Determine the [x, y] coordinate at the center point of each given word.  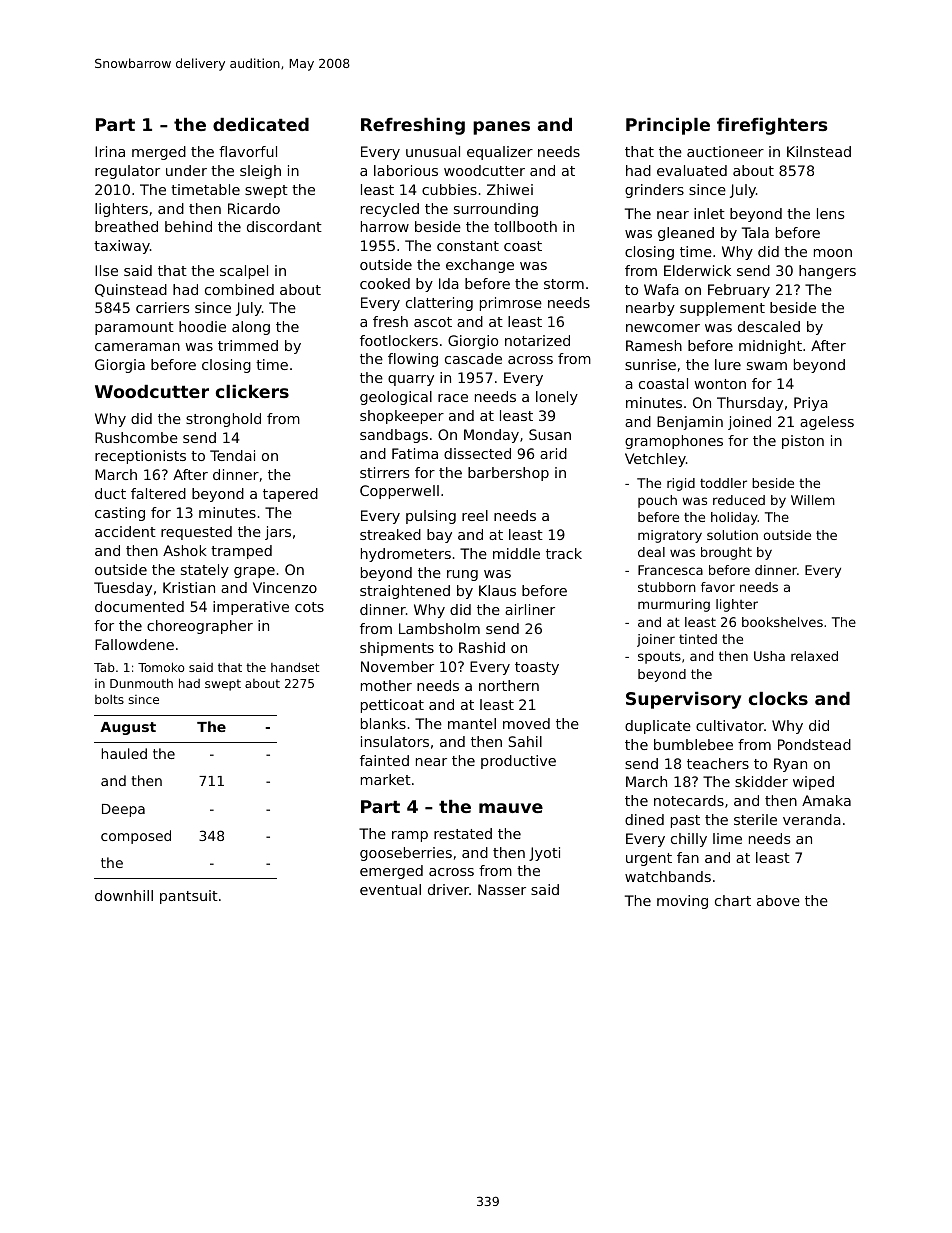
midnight [770, 347]
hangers [827, 272]
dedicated [261, 124]
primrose [511, 304]
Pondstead [814, 744]
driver [448, 889]
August [128, 728]
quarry [411, 380]
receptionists [140, 457]
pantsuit [189, 897]
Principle [668, 126]
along [251, 328]
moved [526, 723]
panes [501, 128]
